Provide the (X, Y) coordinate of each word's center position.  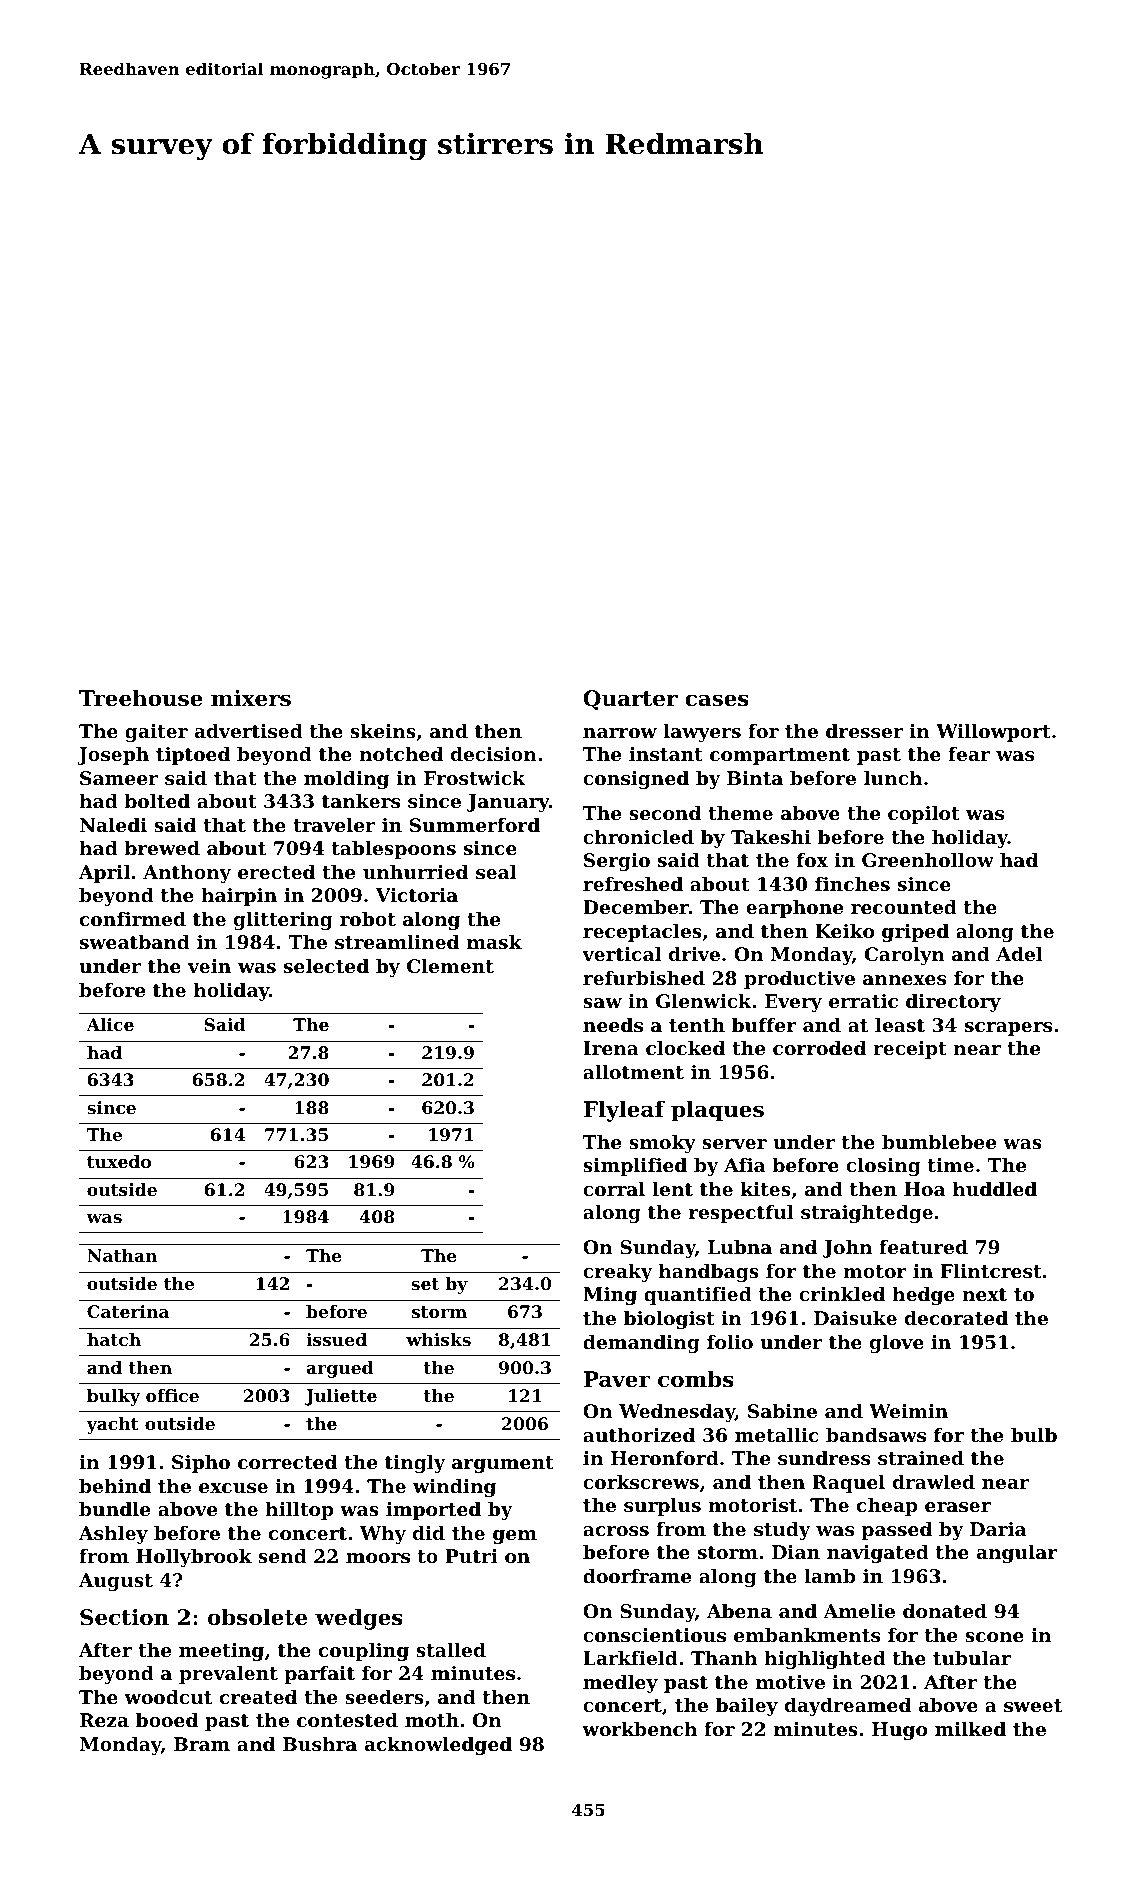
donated (945, 1611)
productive (799, 980)
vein (209, 966)
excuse (233, 1488)
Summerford (475, 825)
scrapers (1008, 1029)
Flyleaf (624, 1111)
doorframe (637, 1576)
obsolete (257, 1617)
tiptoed (193, 756)
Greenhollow (928, 860)
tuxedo (119, 1161)
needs (613, 1025)
